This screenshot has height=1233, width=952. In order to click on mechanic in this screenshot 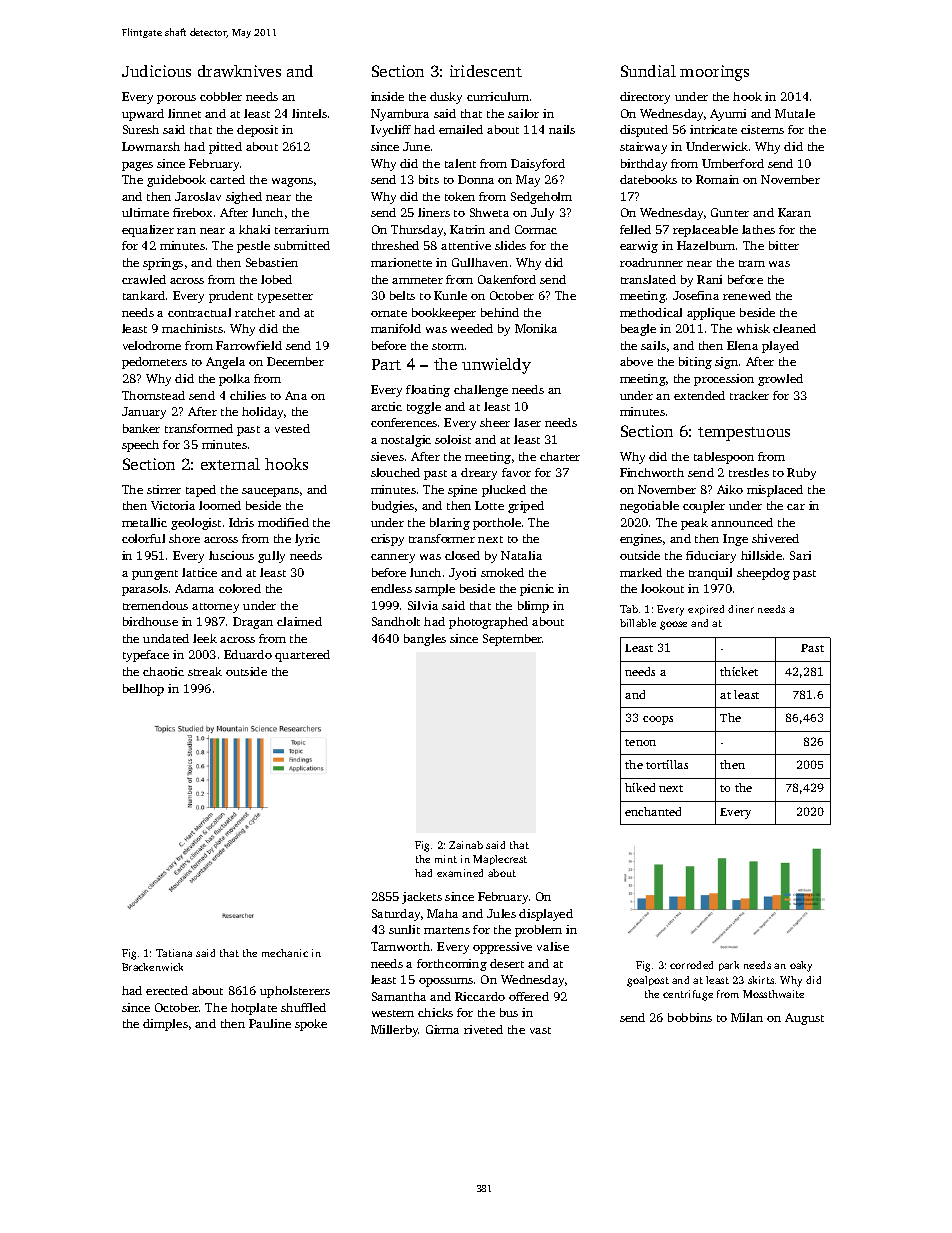, I will do `click(285, 953)`.
